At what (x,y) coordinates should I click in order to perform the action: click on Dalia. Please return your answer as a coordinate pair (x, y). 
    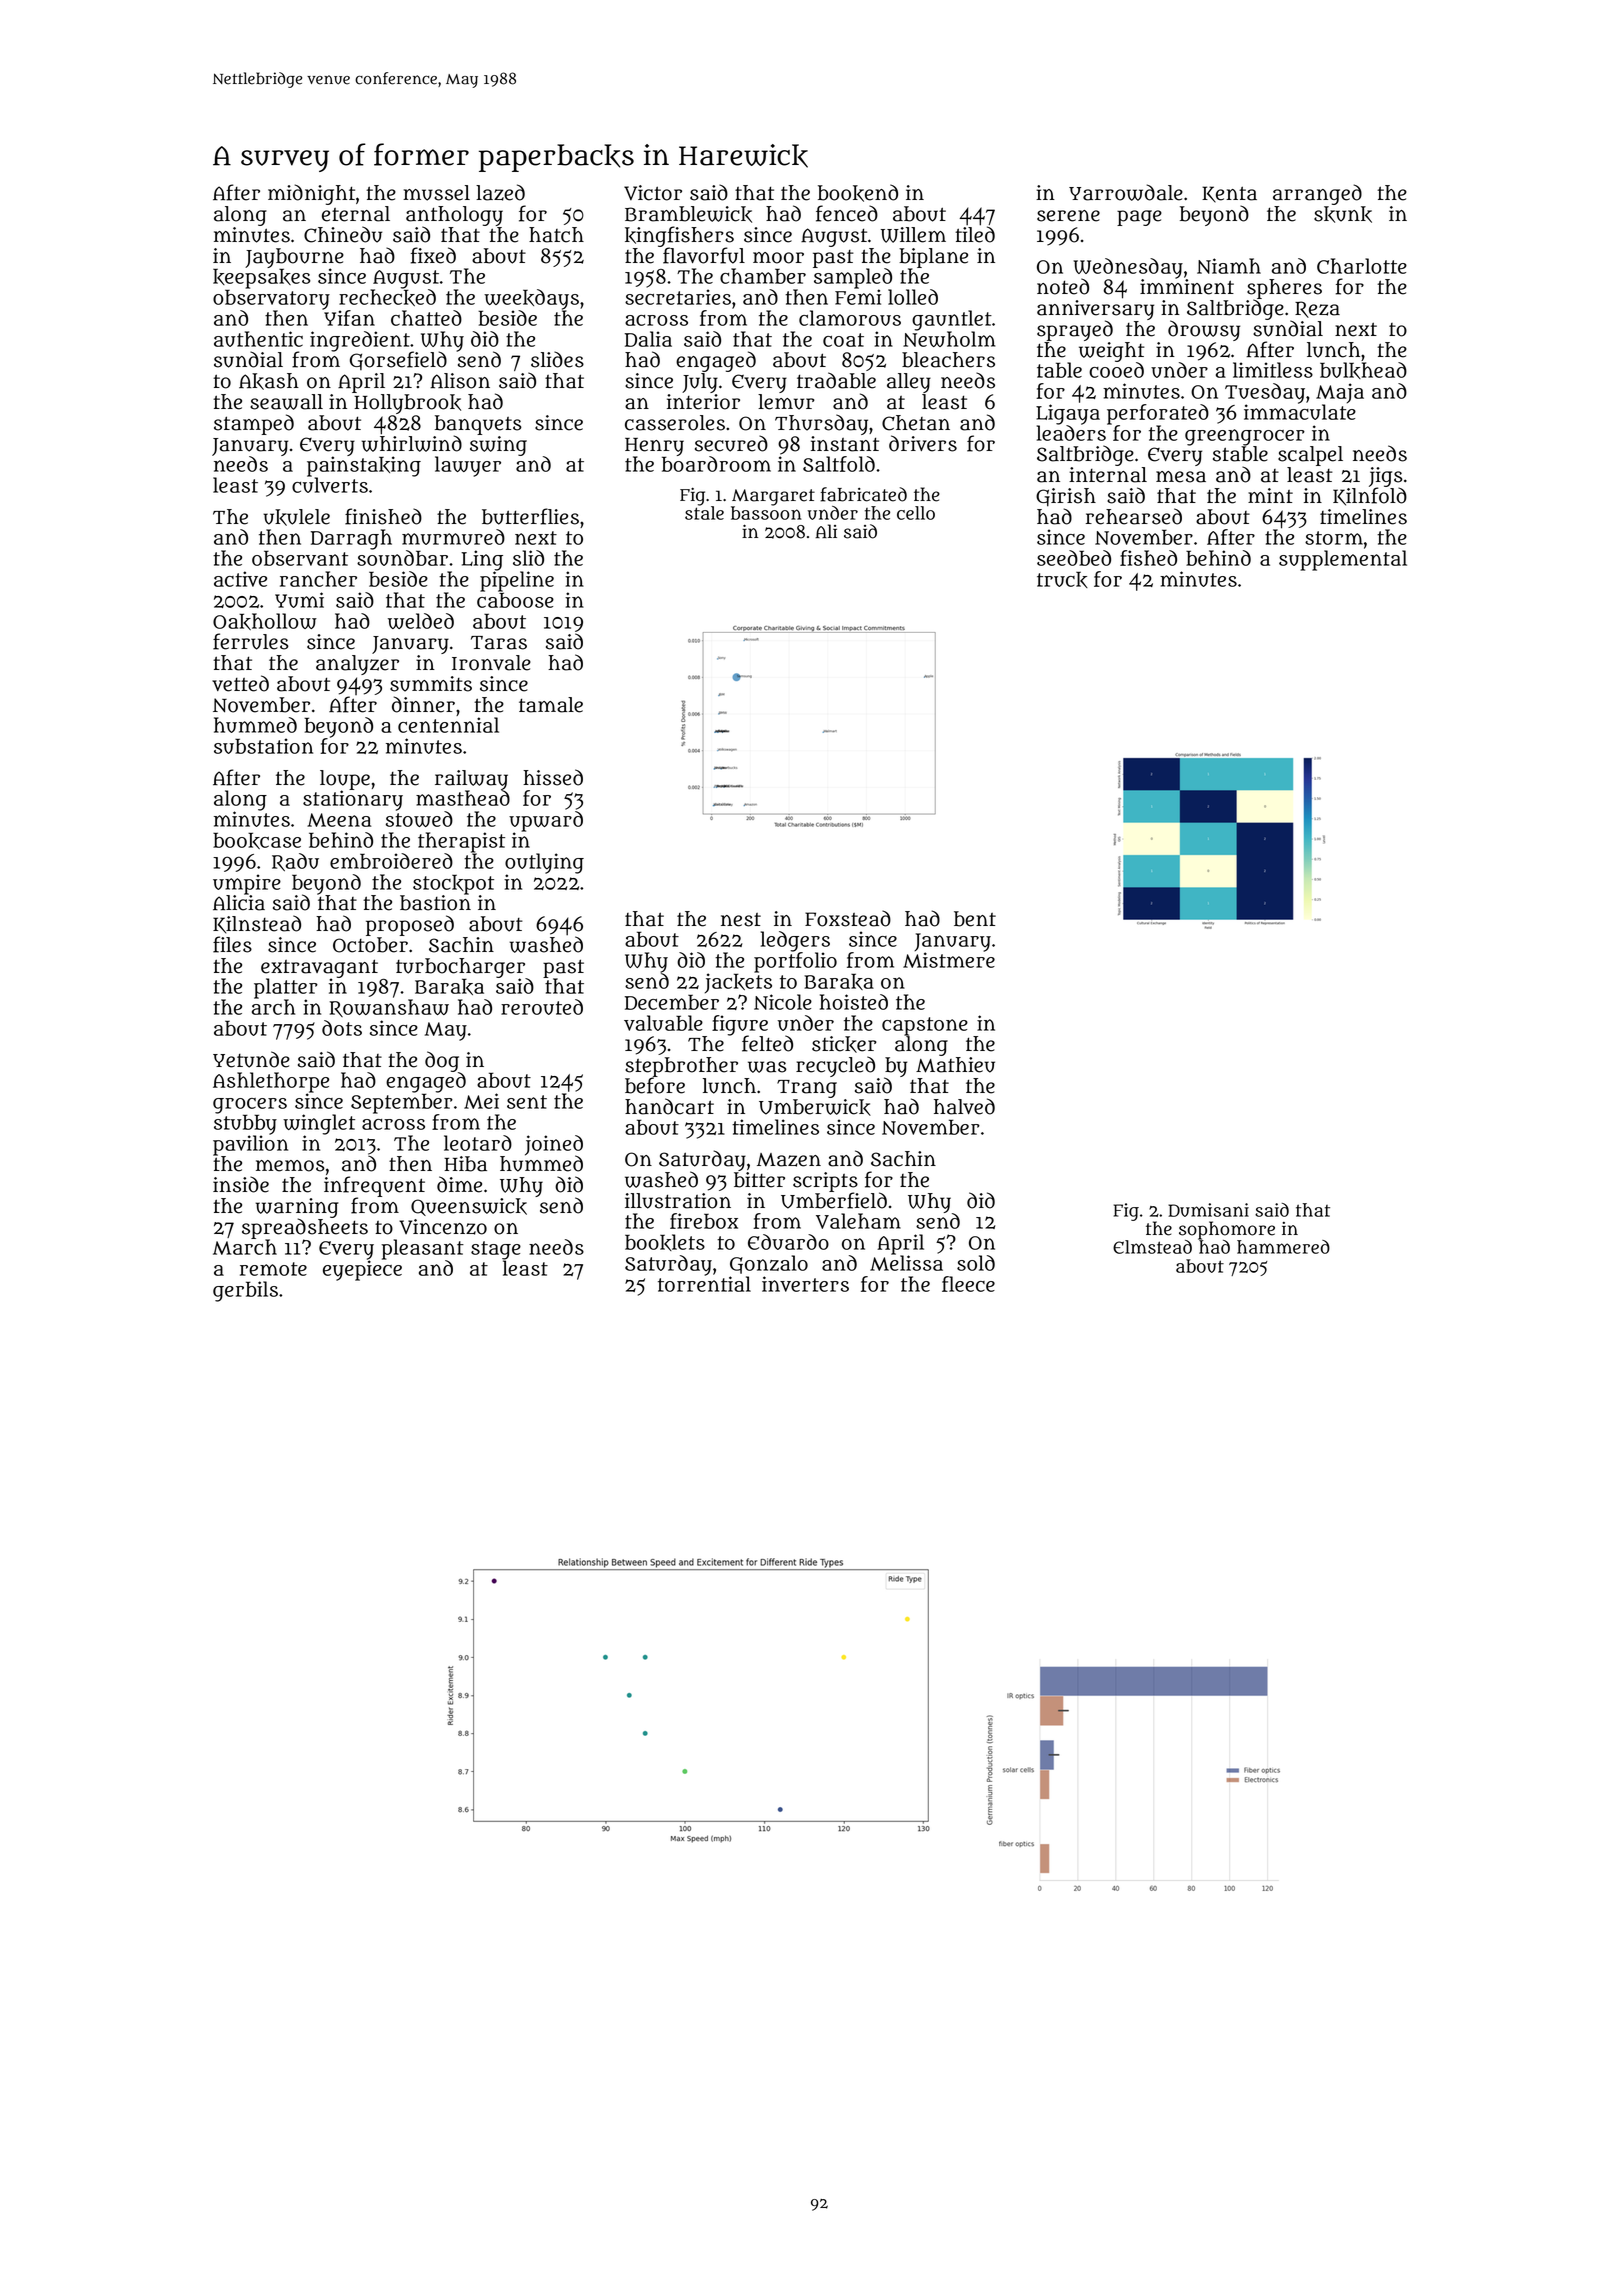
    Looking at the image, I should click on (648, 339).
